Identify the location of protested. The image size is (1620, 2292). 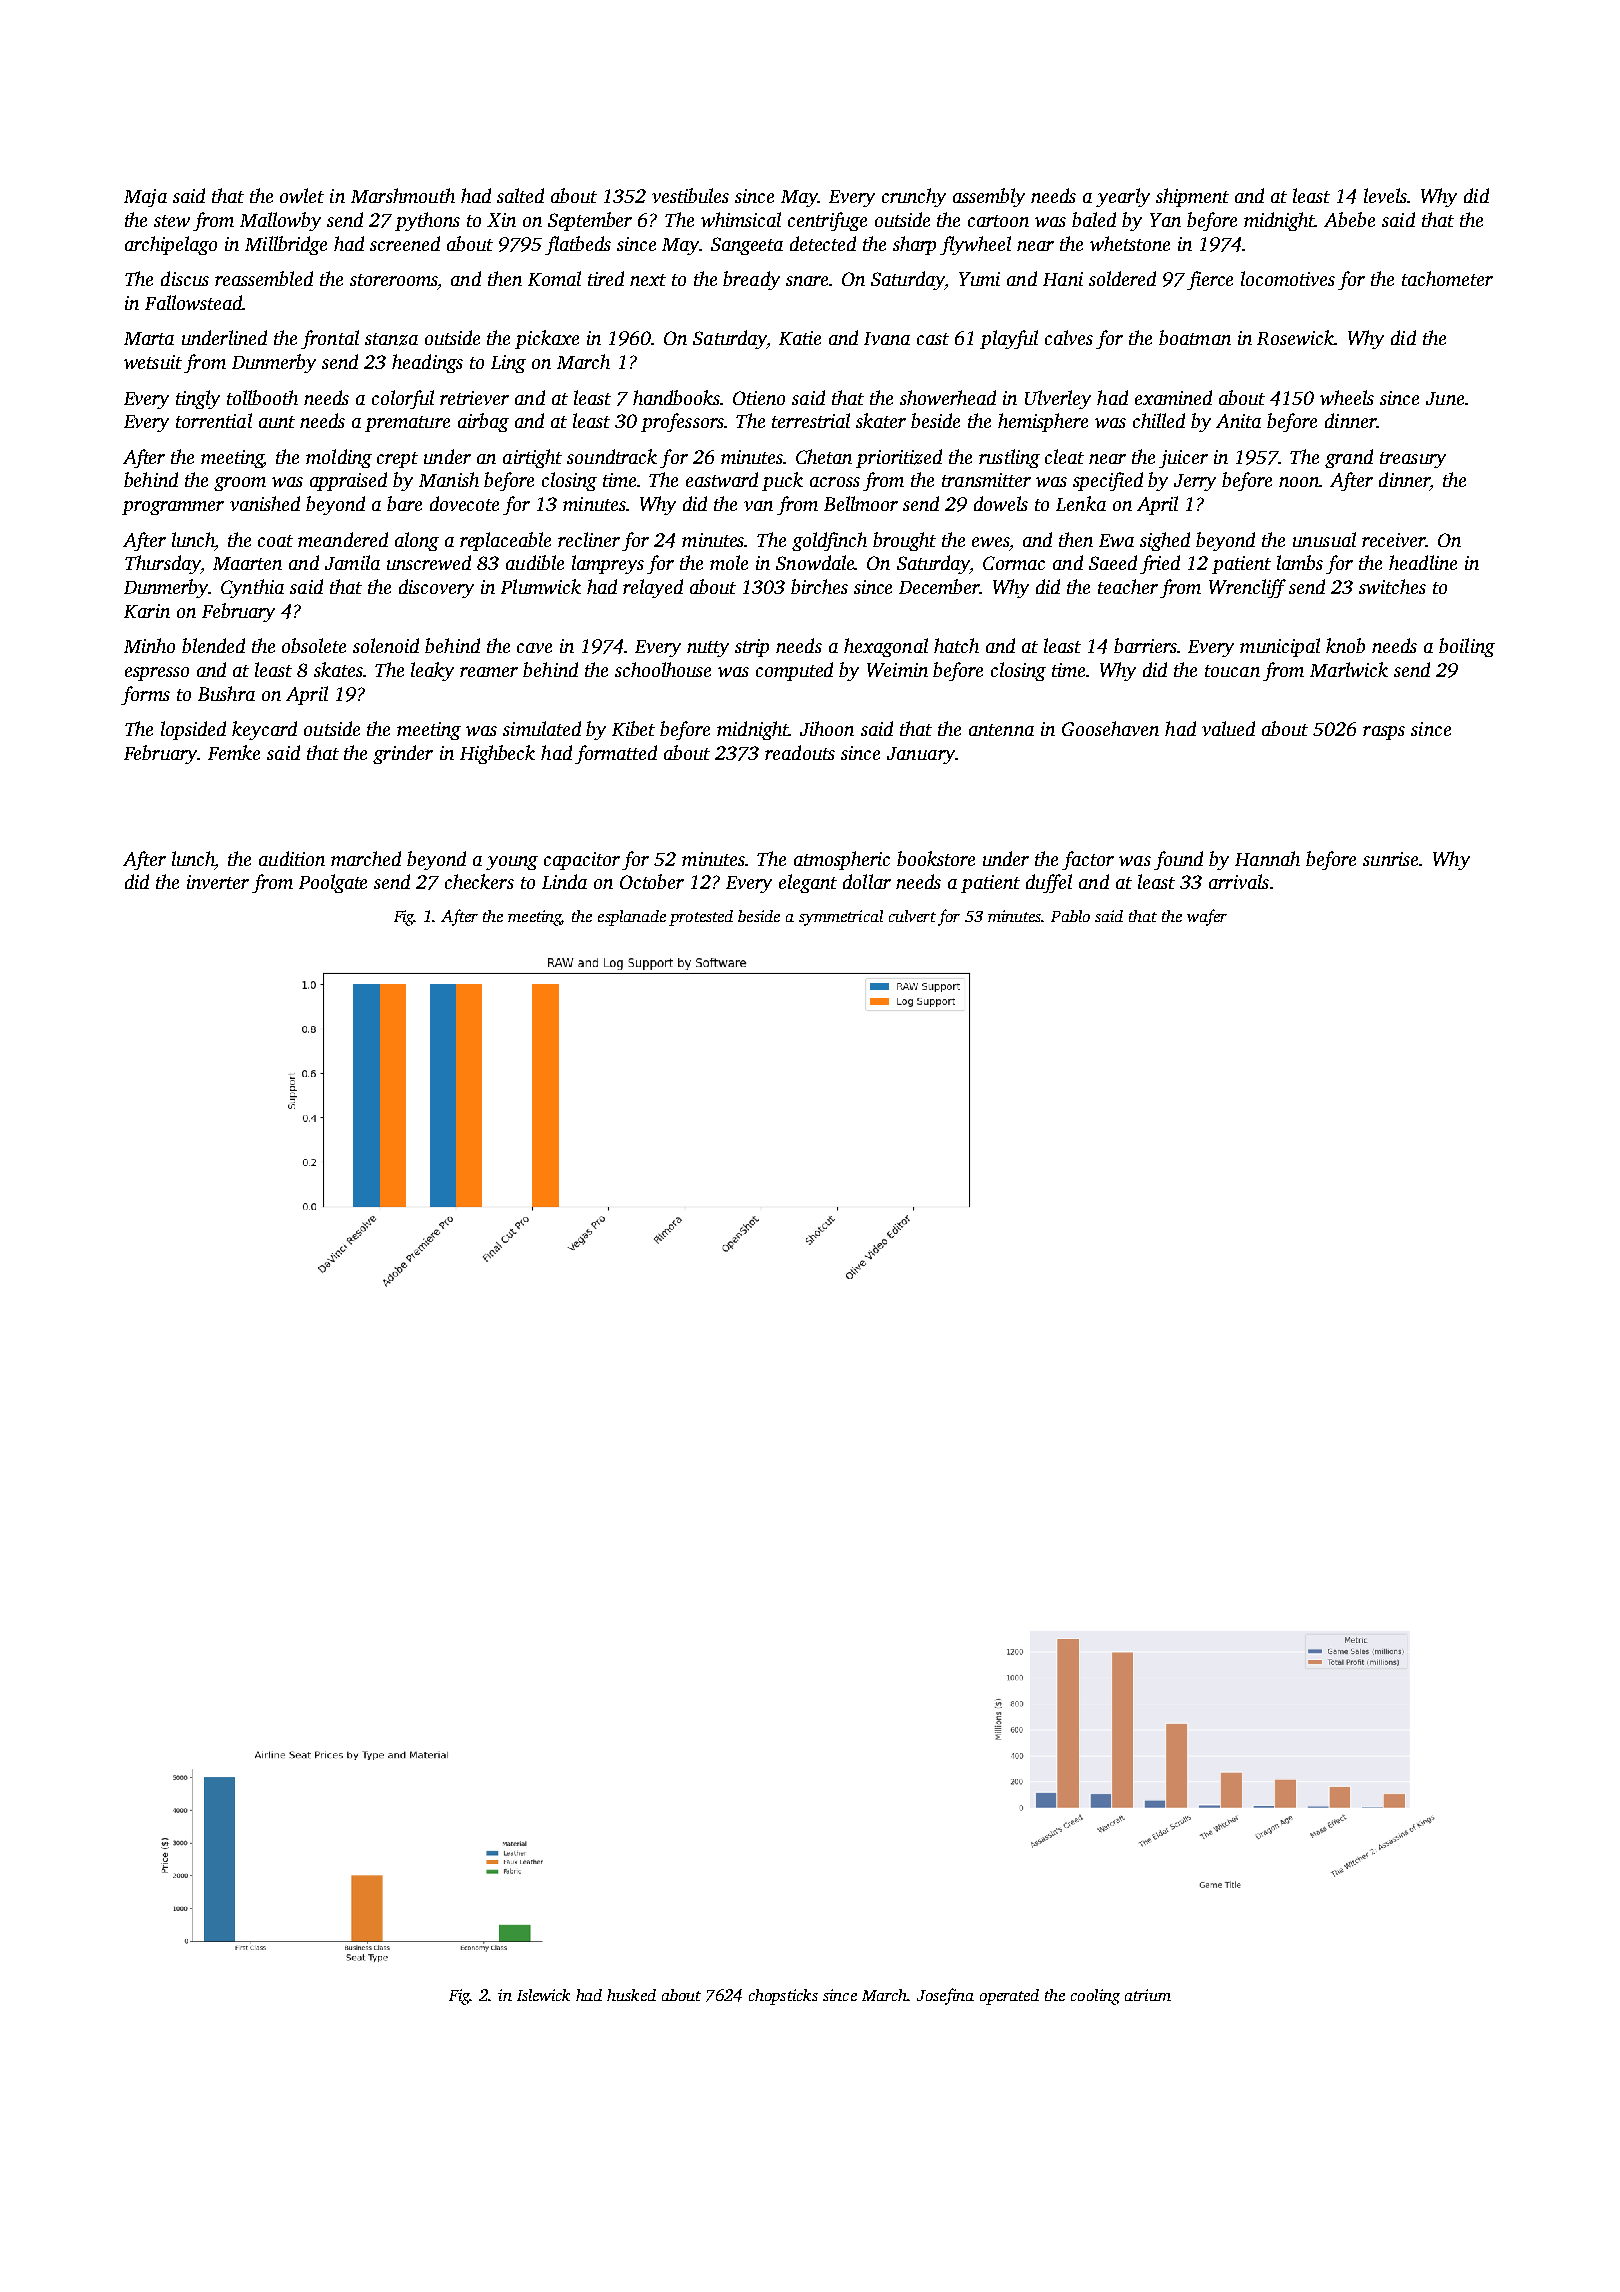
(701, 918).
